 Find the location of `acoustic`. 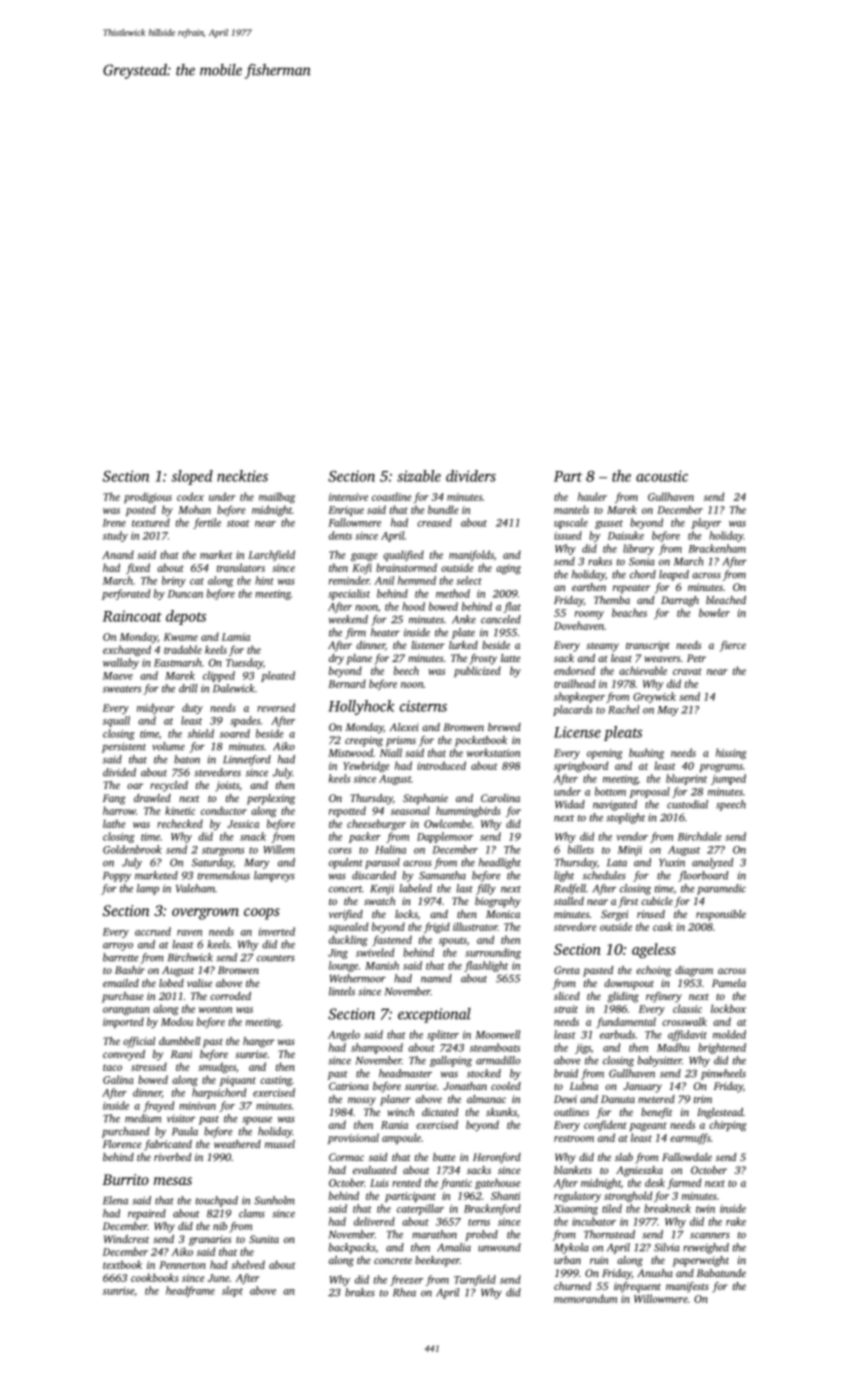

acoustic is located at coordinates (662, 476).
